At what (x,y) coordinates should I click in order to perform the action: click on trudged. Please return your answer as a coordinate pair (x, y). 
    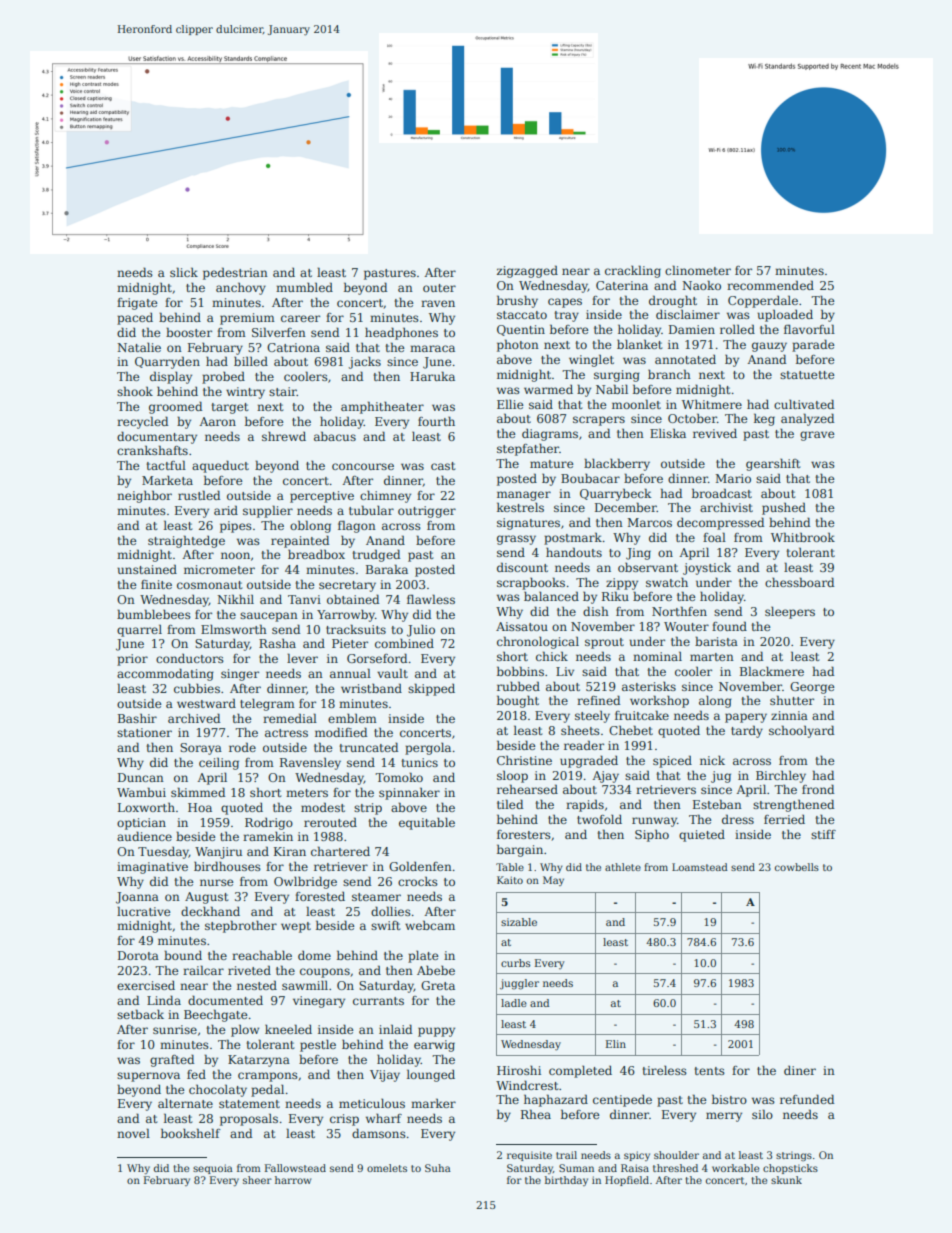
    Looking at the image, I should click on (376, 555).
